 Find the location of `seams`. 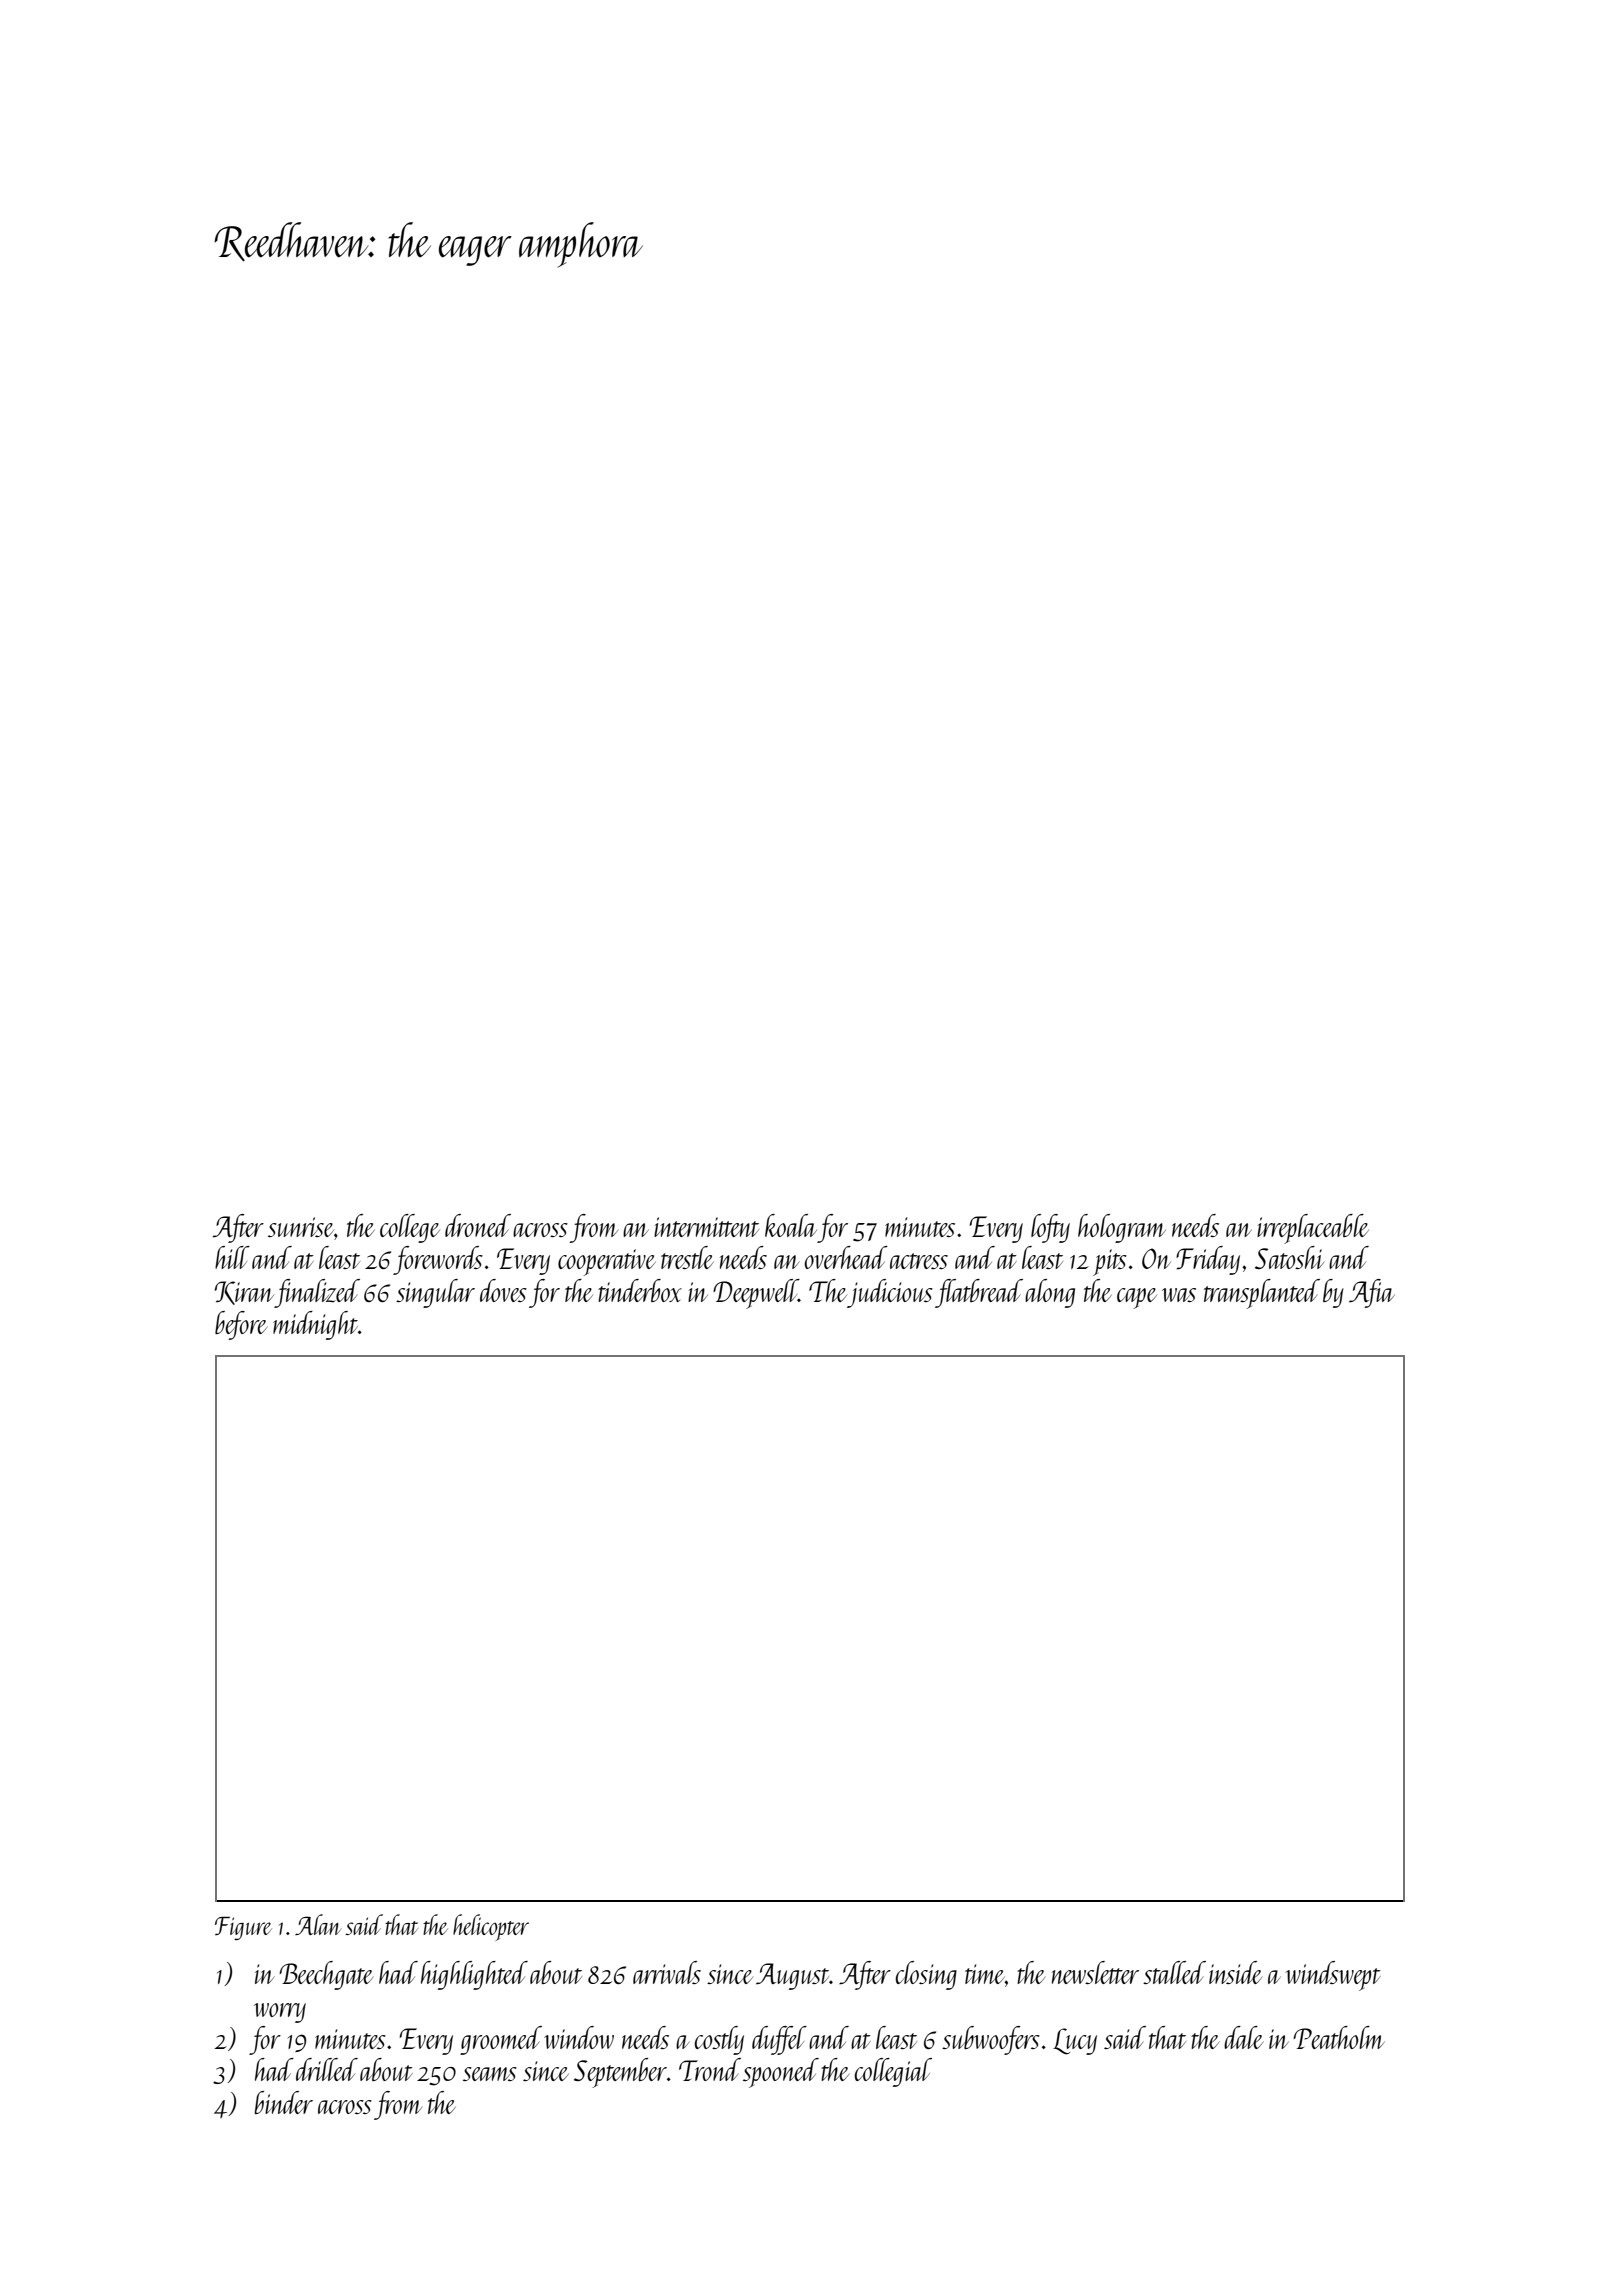

seams is located at coordinates (490, 2074).
